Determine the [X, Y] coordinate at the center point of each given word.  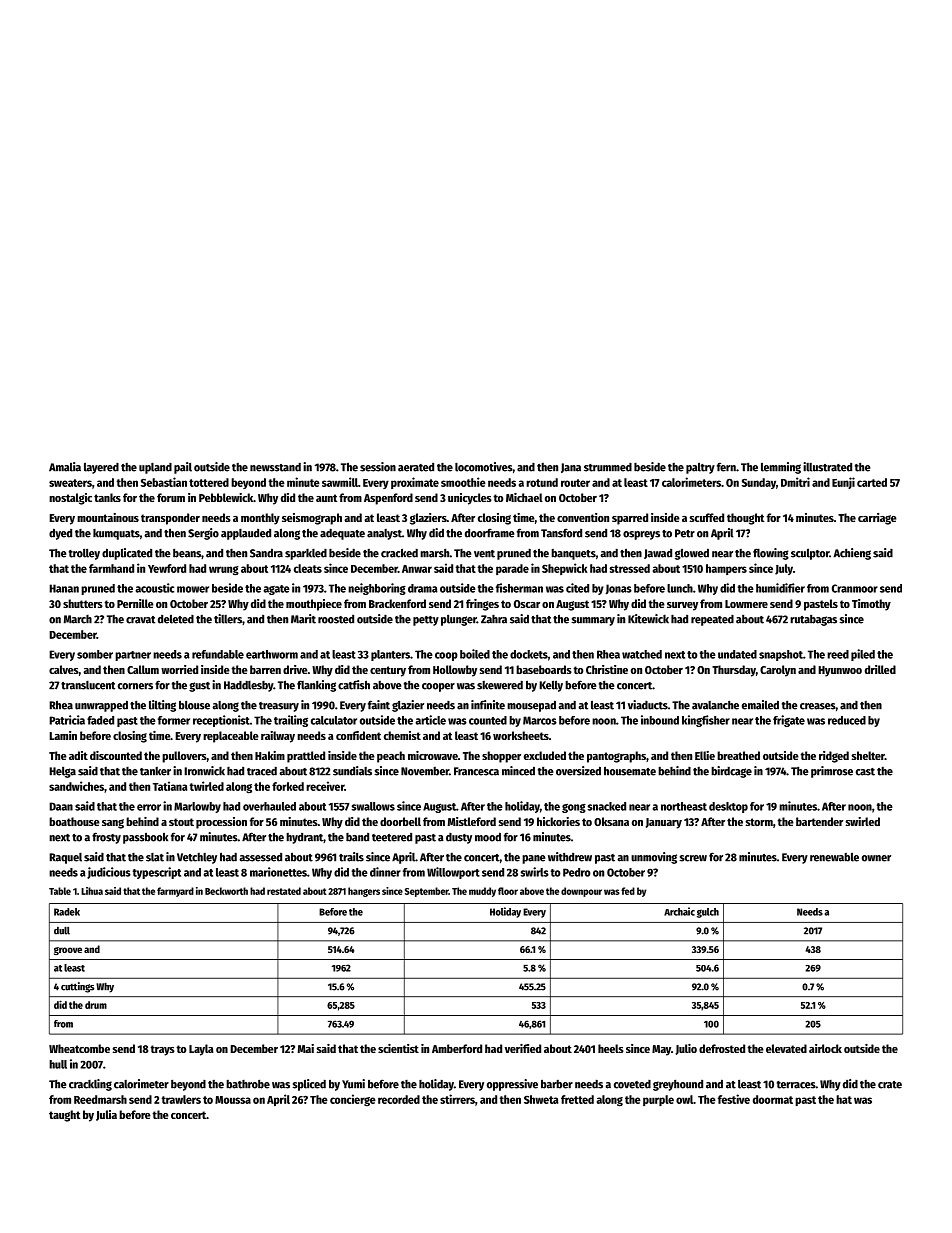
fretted [577, 1099]
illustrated [827, 467]
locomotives [483, 467]
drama [423, 588]
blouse [194, 705]
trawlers [181, 1099]
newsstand [275, 467]
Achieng [852, 554]
